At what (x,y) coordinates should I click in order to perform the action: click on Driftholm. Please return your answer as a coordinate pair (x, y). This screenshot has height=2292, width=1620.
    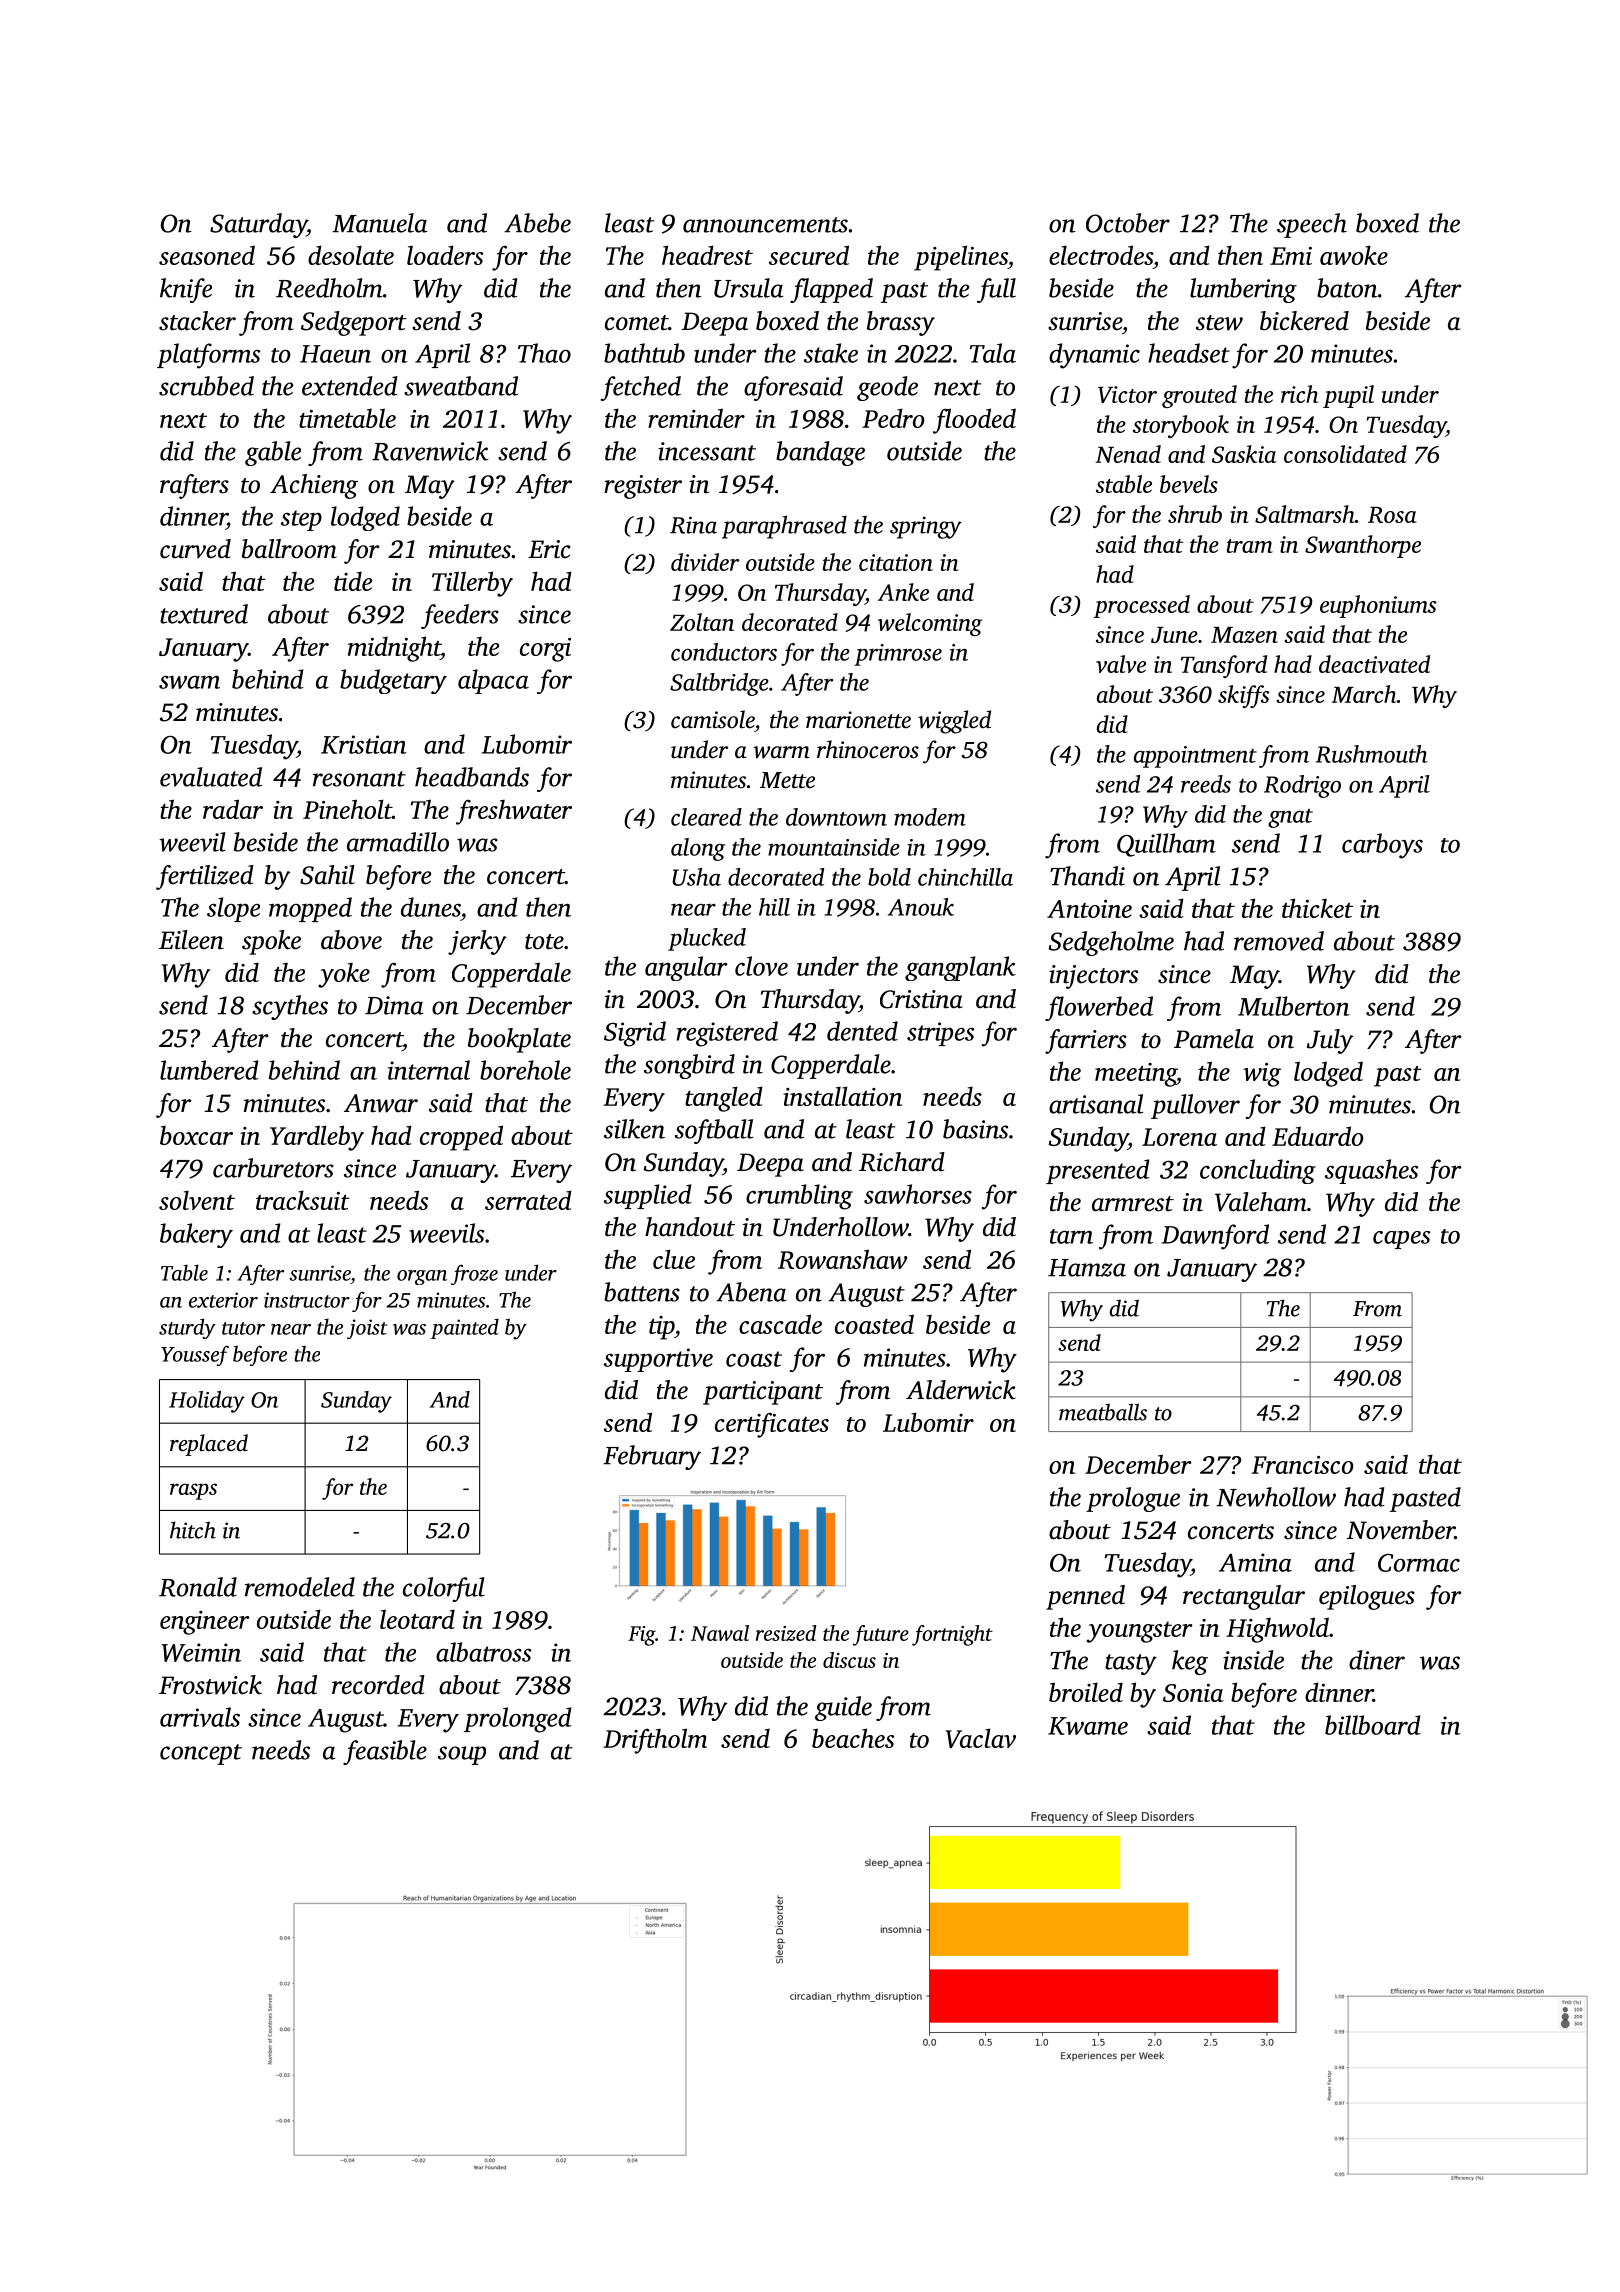
    Looking at the image, I should click on (655, 1741).
